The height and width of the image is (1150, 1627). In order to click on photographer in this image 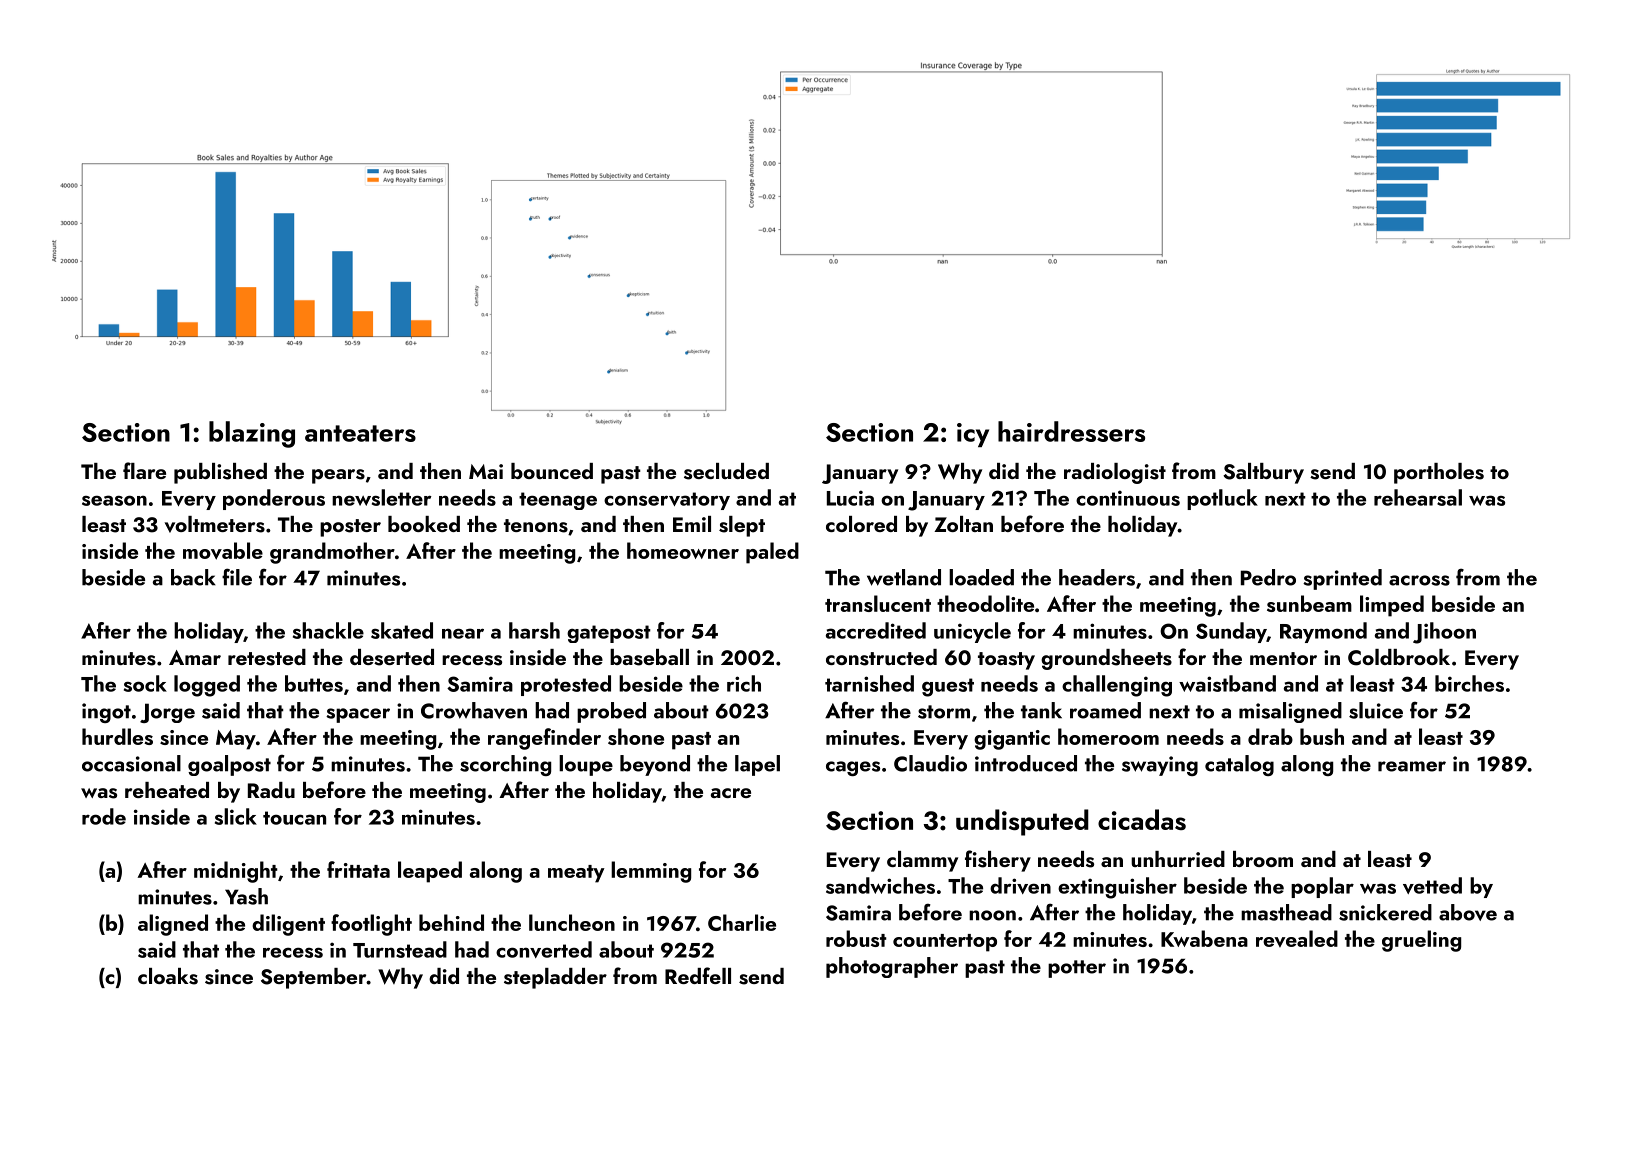, I will do `click(892, 967)`.
